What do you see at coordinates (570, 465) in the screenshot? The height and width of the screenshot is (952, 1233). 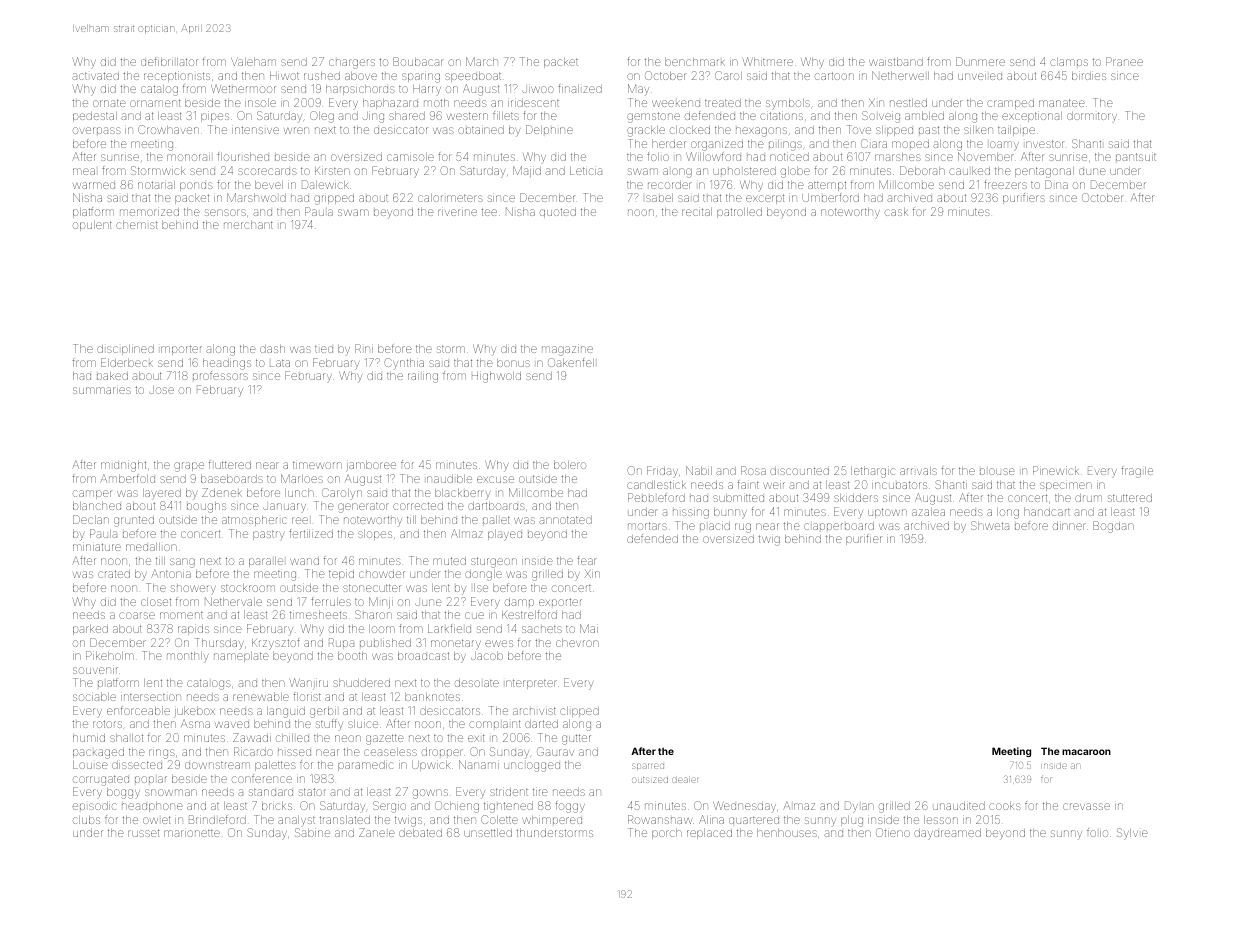 I see `bolero` at bounding box center [570, 465].
